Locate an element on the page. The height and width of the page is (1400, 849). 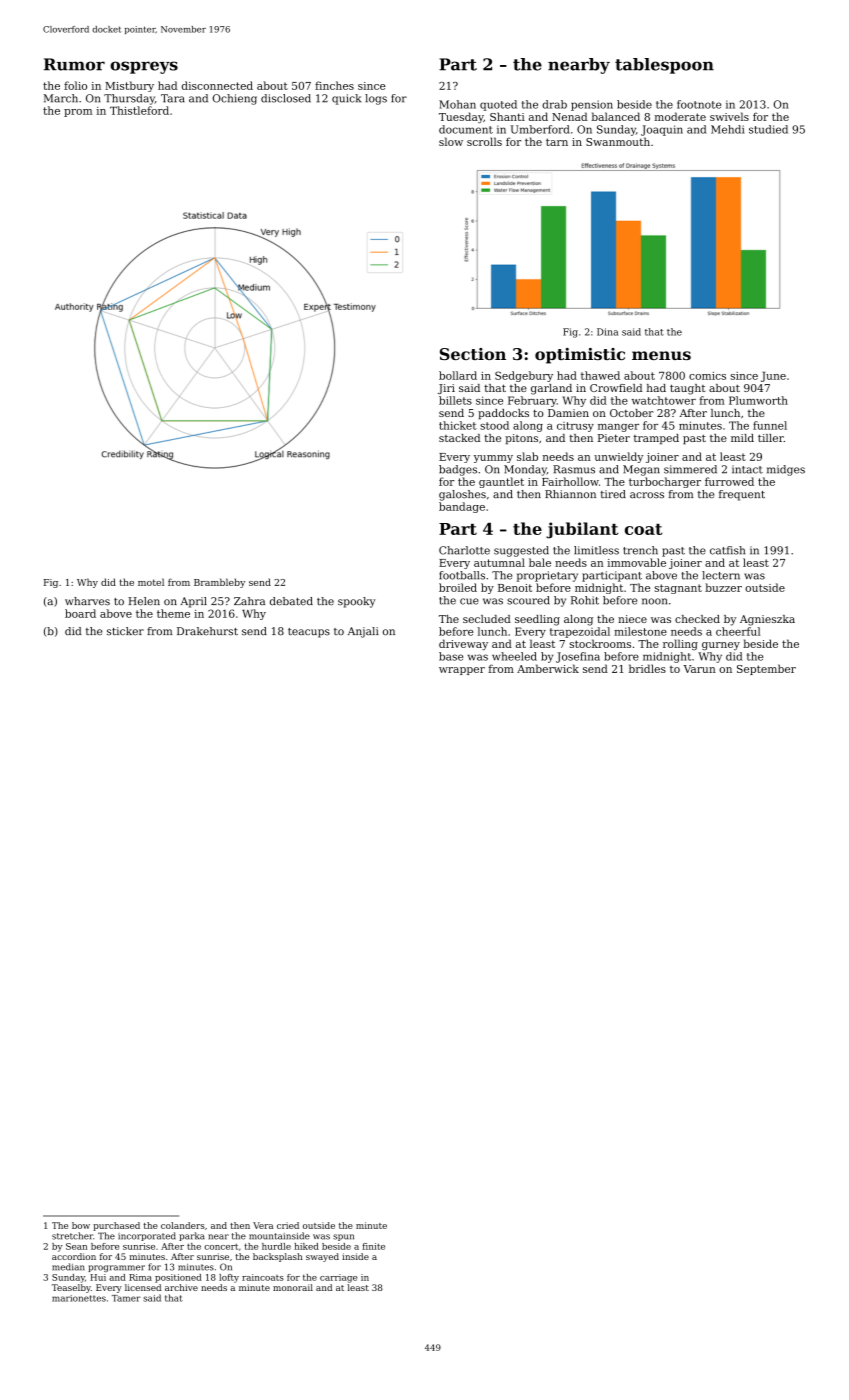
Rumor is located at coordinates (74, 64).
